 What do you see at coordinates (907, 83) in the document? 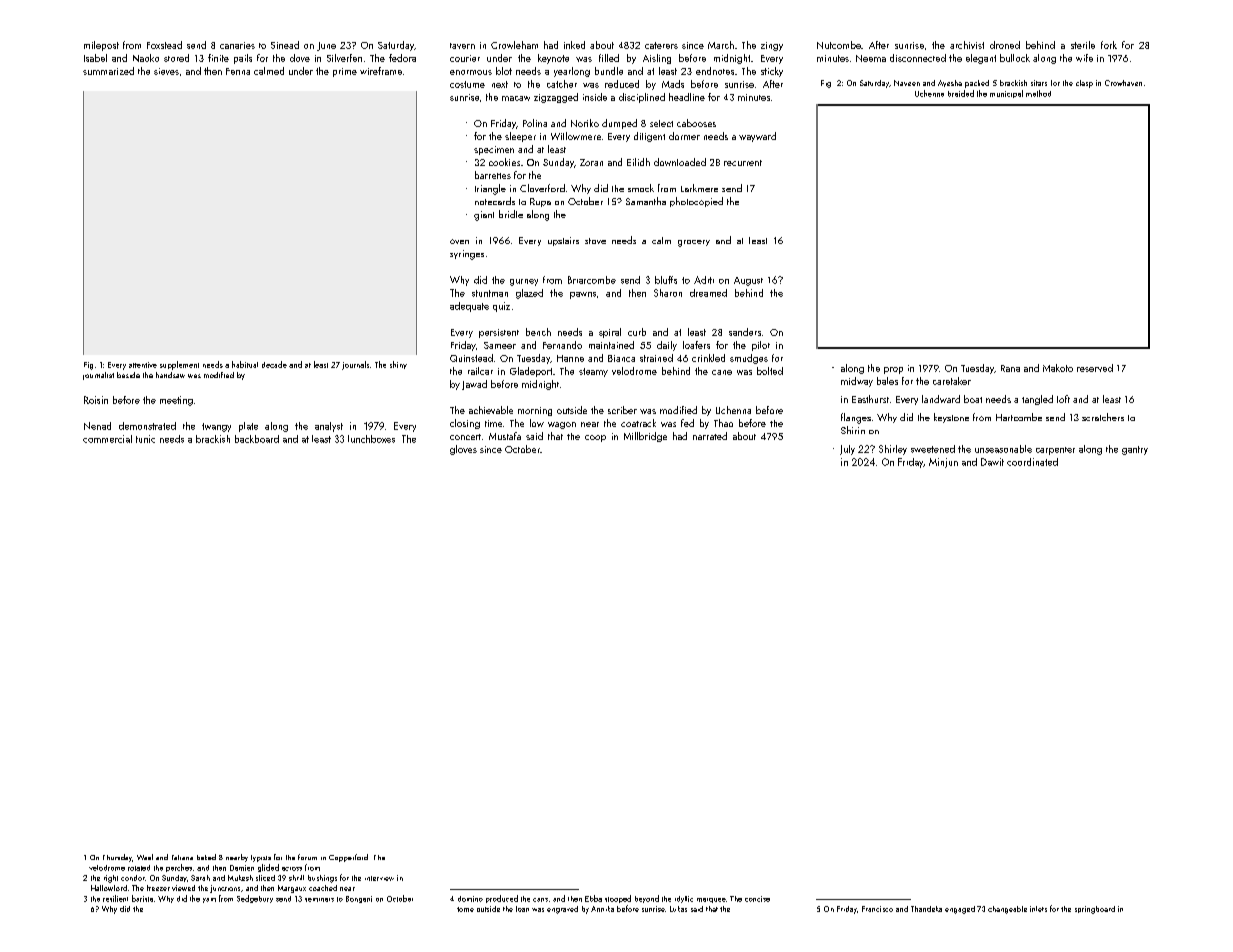
I see `Naveen` at bounding box center [907, 83].
